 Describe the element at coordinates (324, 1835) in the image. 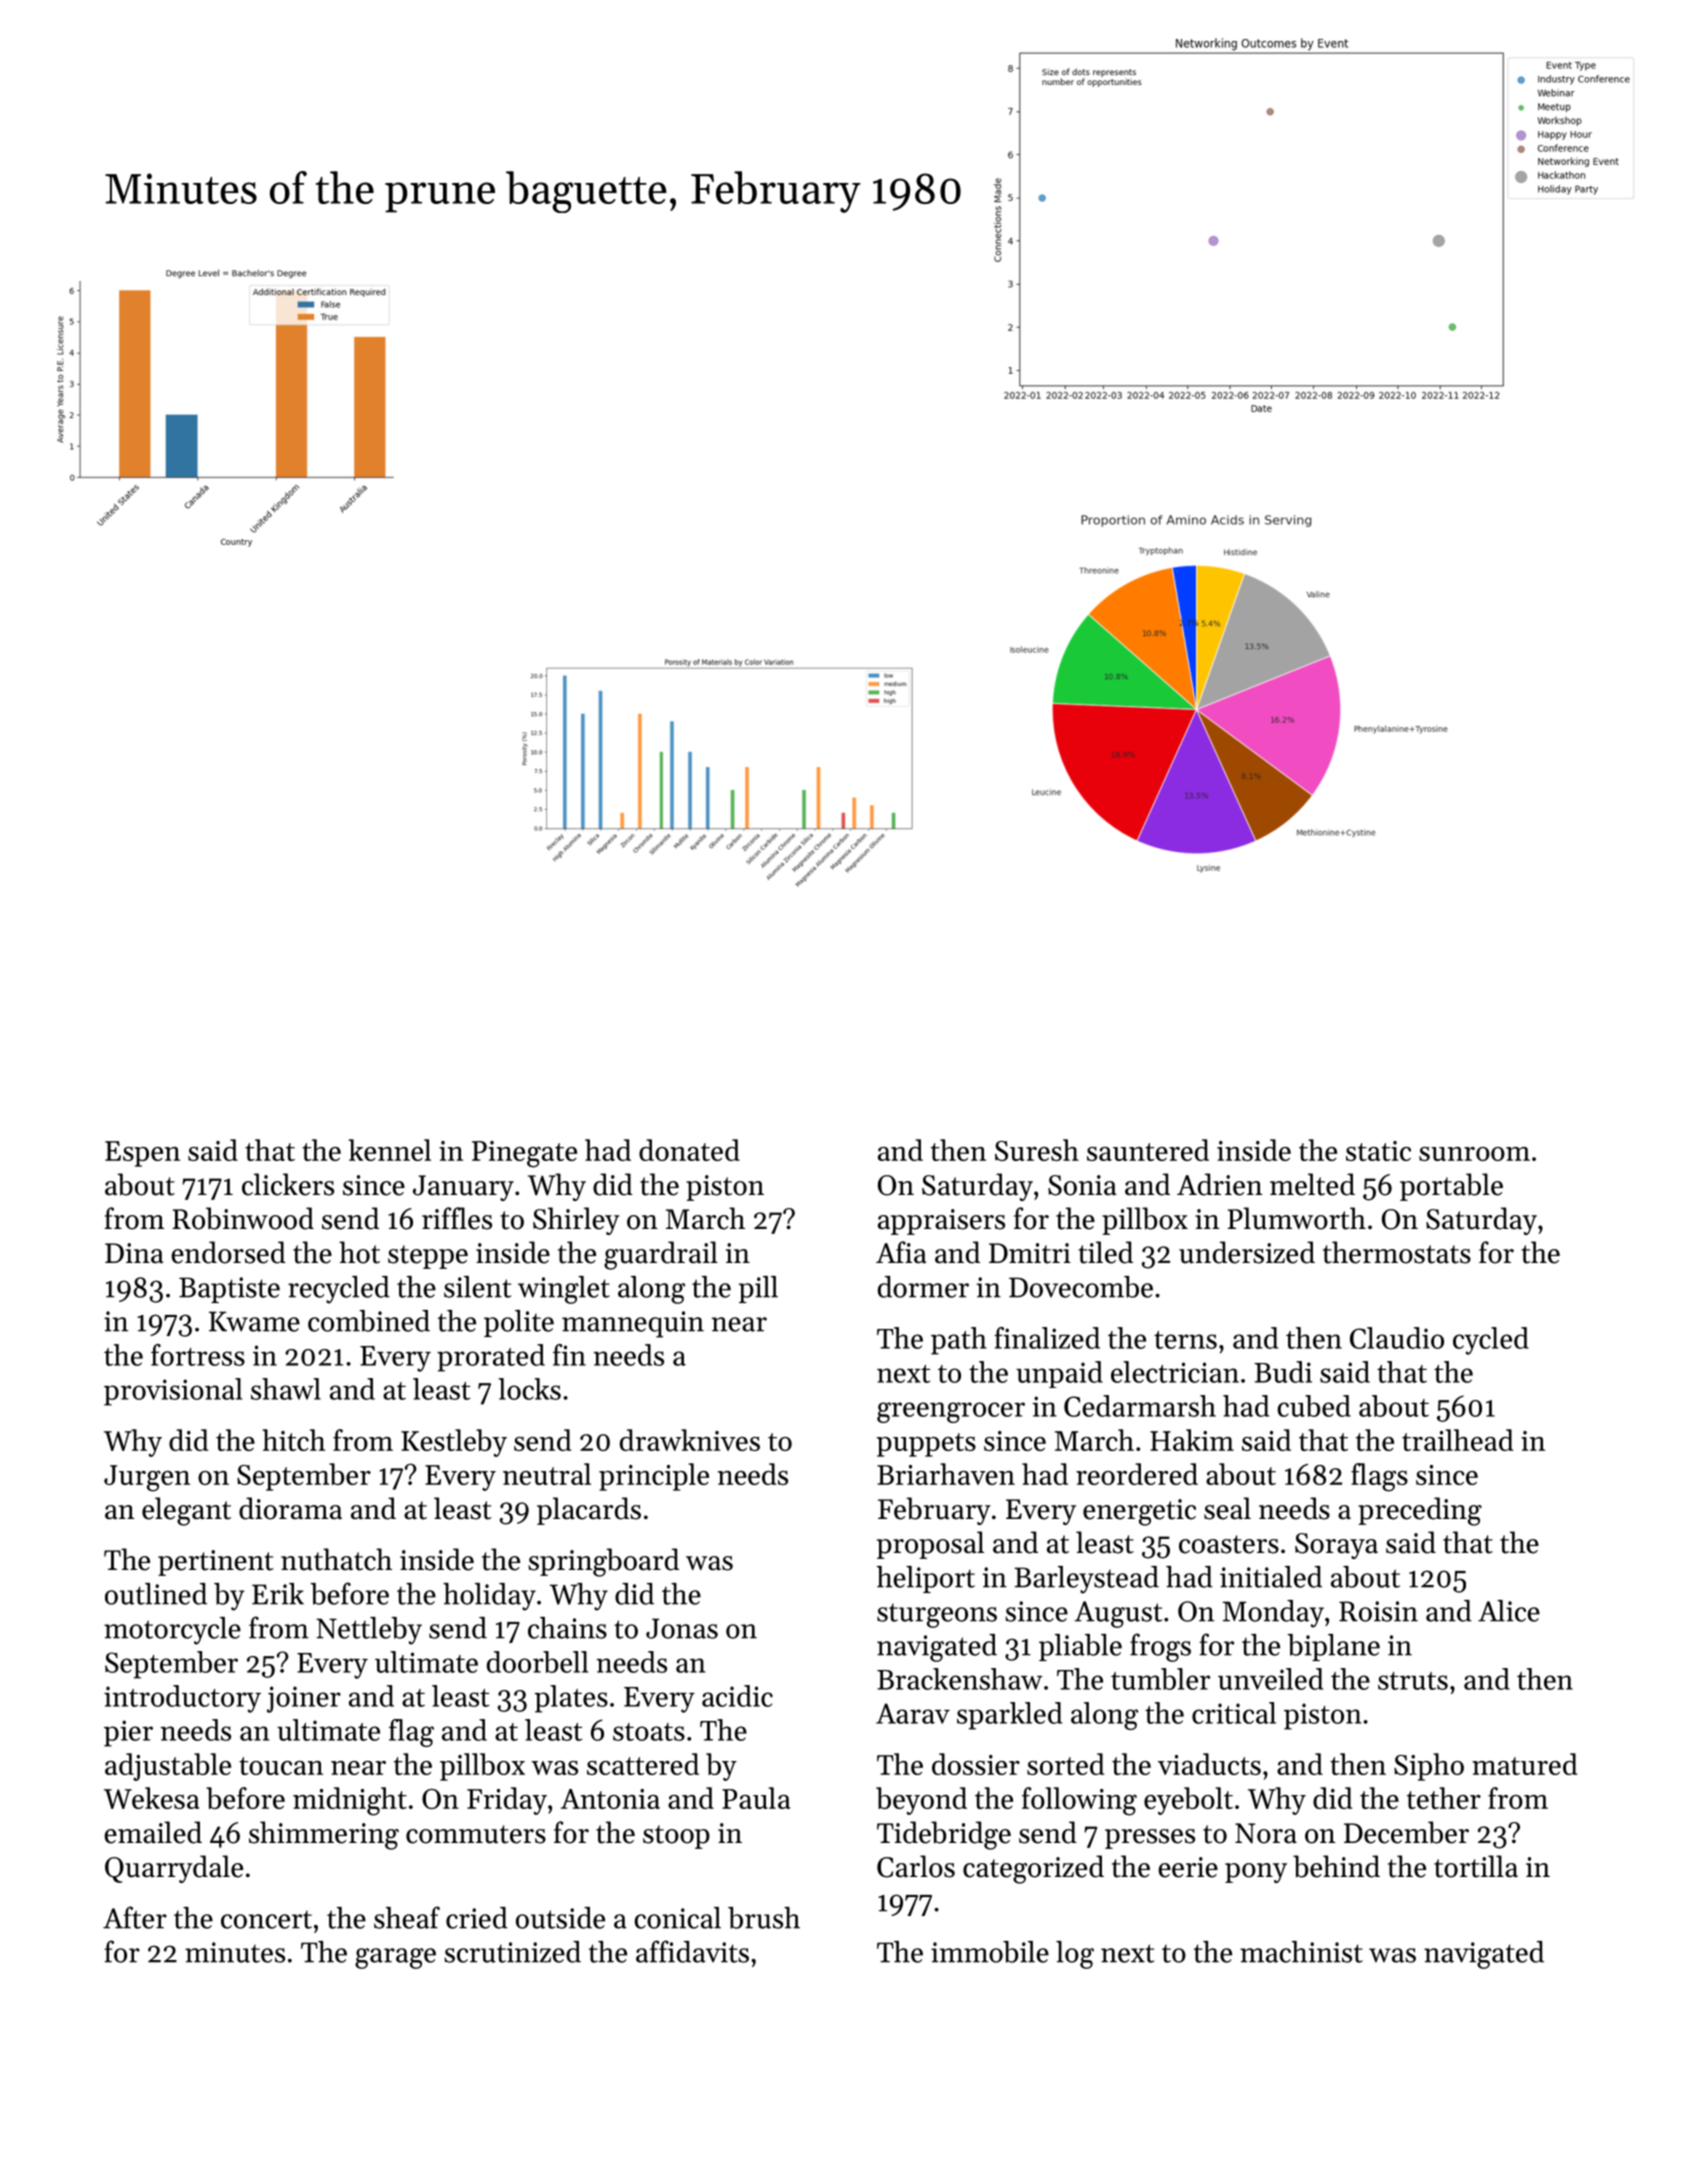

I see `shimmering` at that location.
